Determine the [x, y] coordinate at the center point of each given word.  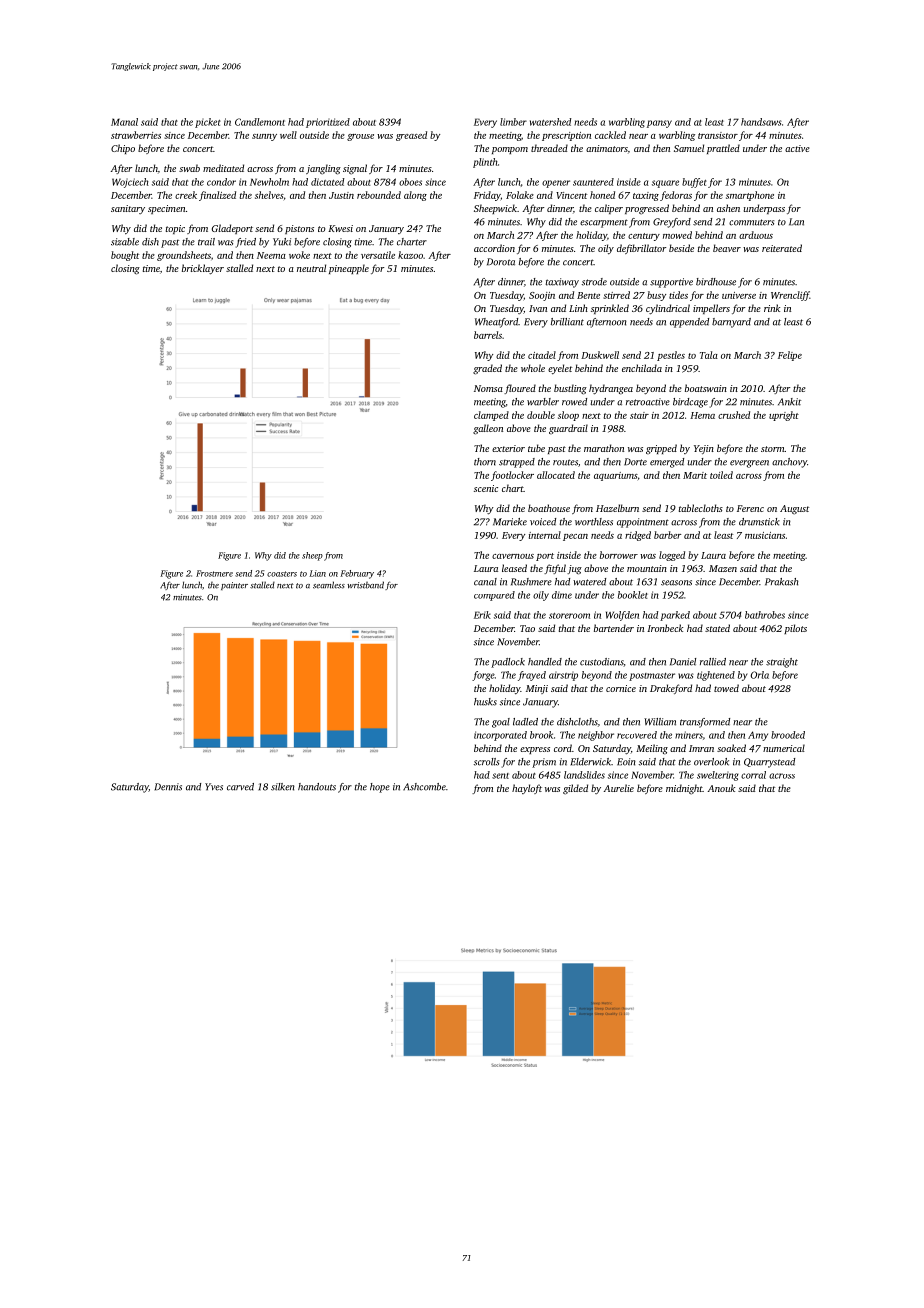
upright [784, 416]
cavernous [513, 556]
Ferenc [750, 508]
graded [487, 369]
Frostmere [214, 573]
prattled [723, 149]
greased [411, 136]
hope [380, 788]
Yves [214, 787]
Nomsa [488, 388]
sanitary [128, 209]
